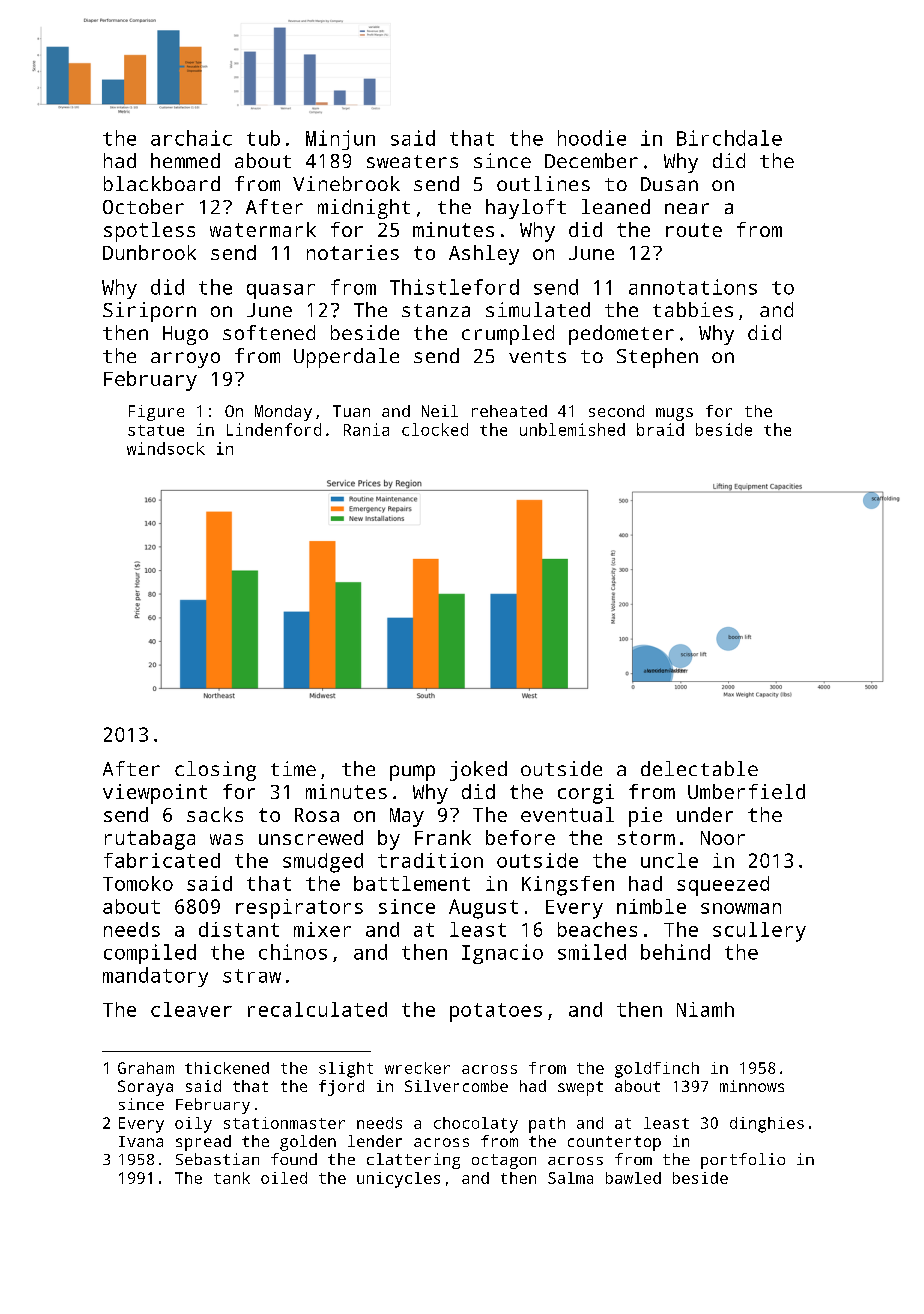  I want to click on braid, so click(660, 429).
